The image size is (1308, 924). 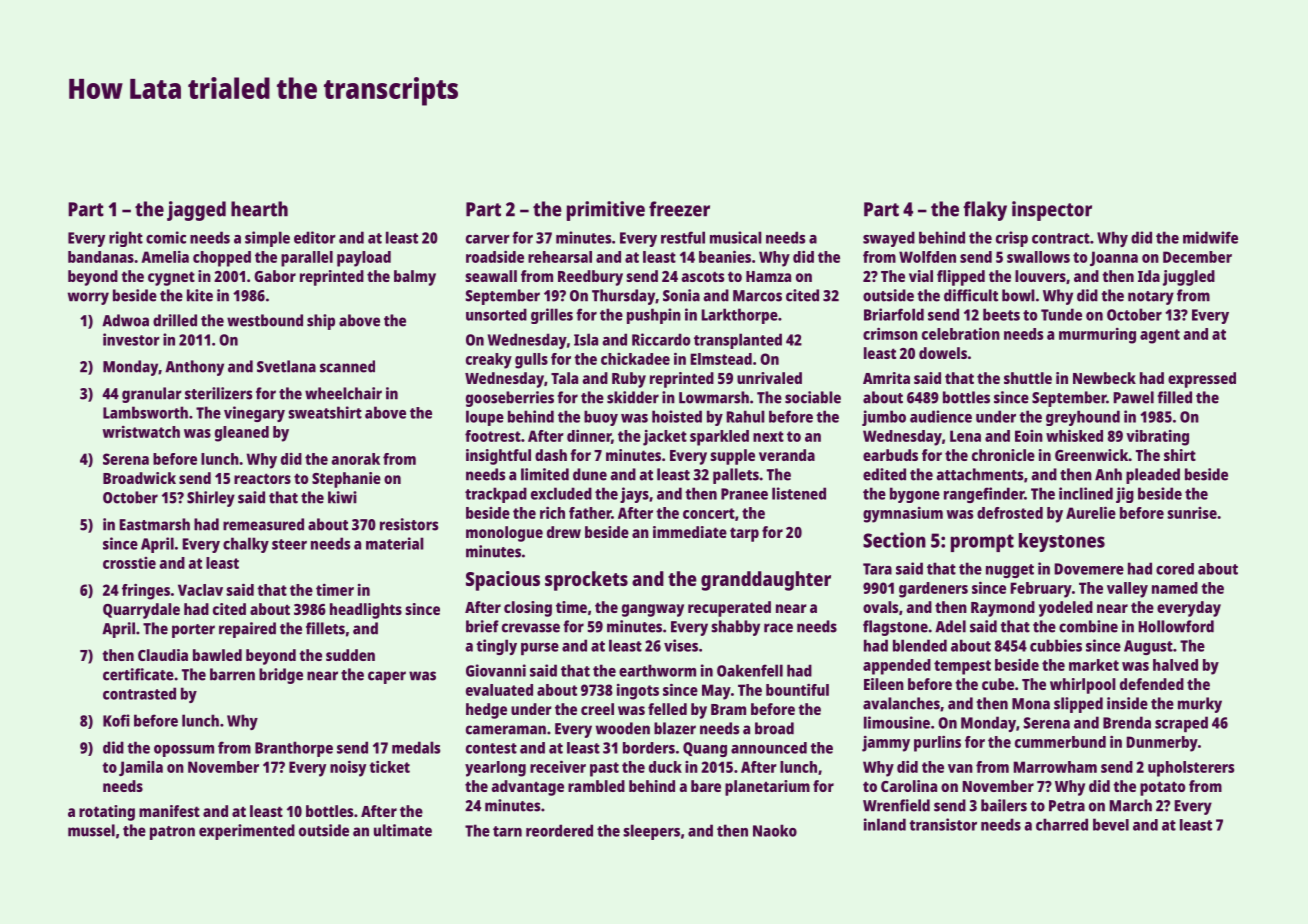 What do you see at coordinates (196, 211) in the screenshot?
I see `jagged` at bounding box center [196, 211].
